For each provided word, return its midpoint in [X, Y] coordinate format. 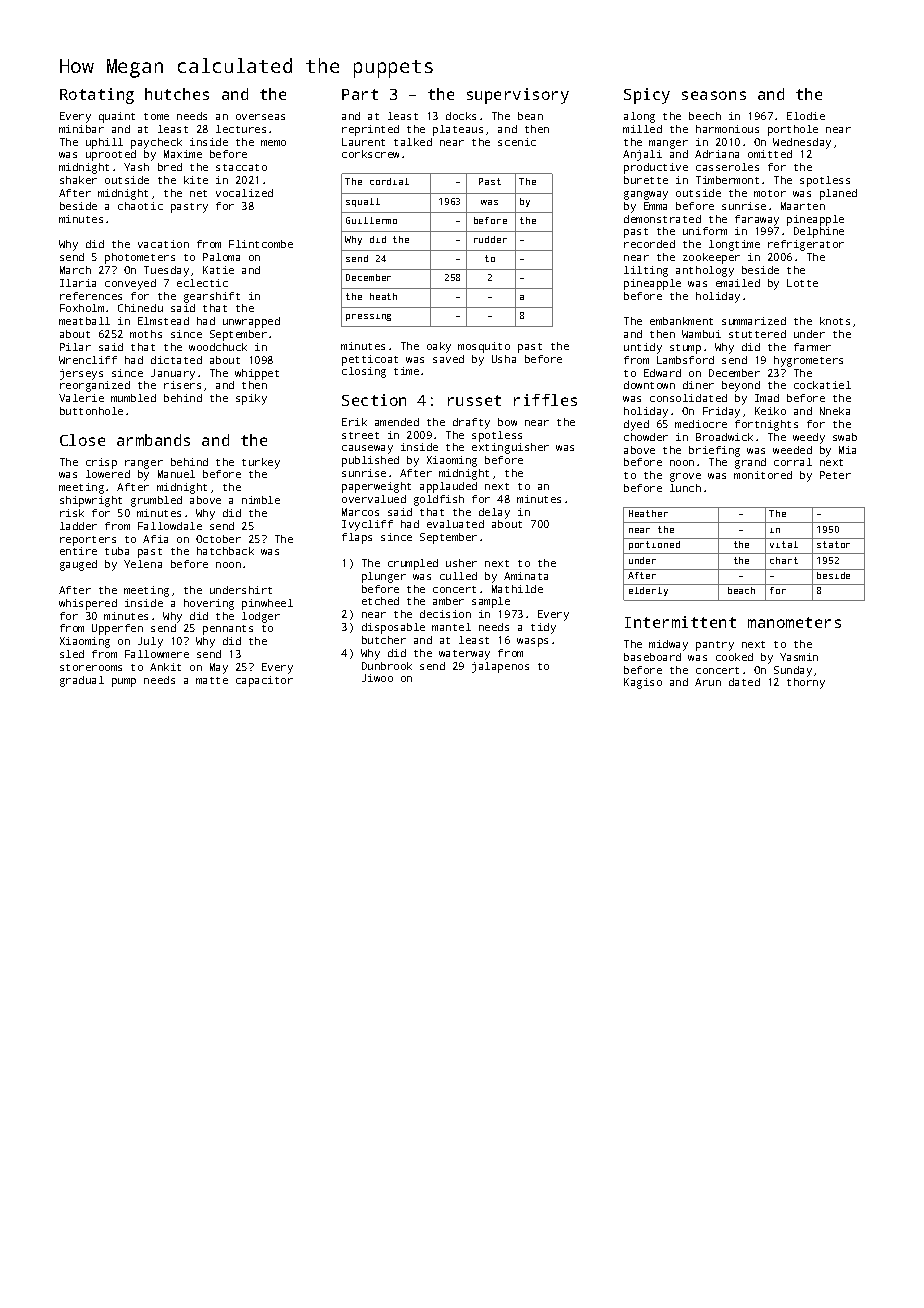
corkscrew [370, 154]
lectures [241, 129]
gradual [82, 681]
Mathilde [517, 589]
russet [474, 400]
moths [146, 334]
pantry [715, 646]
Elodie [806, 116]
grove [685, 477]
